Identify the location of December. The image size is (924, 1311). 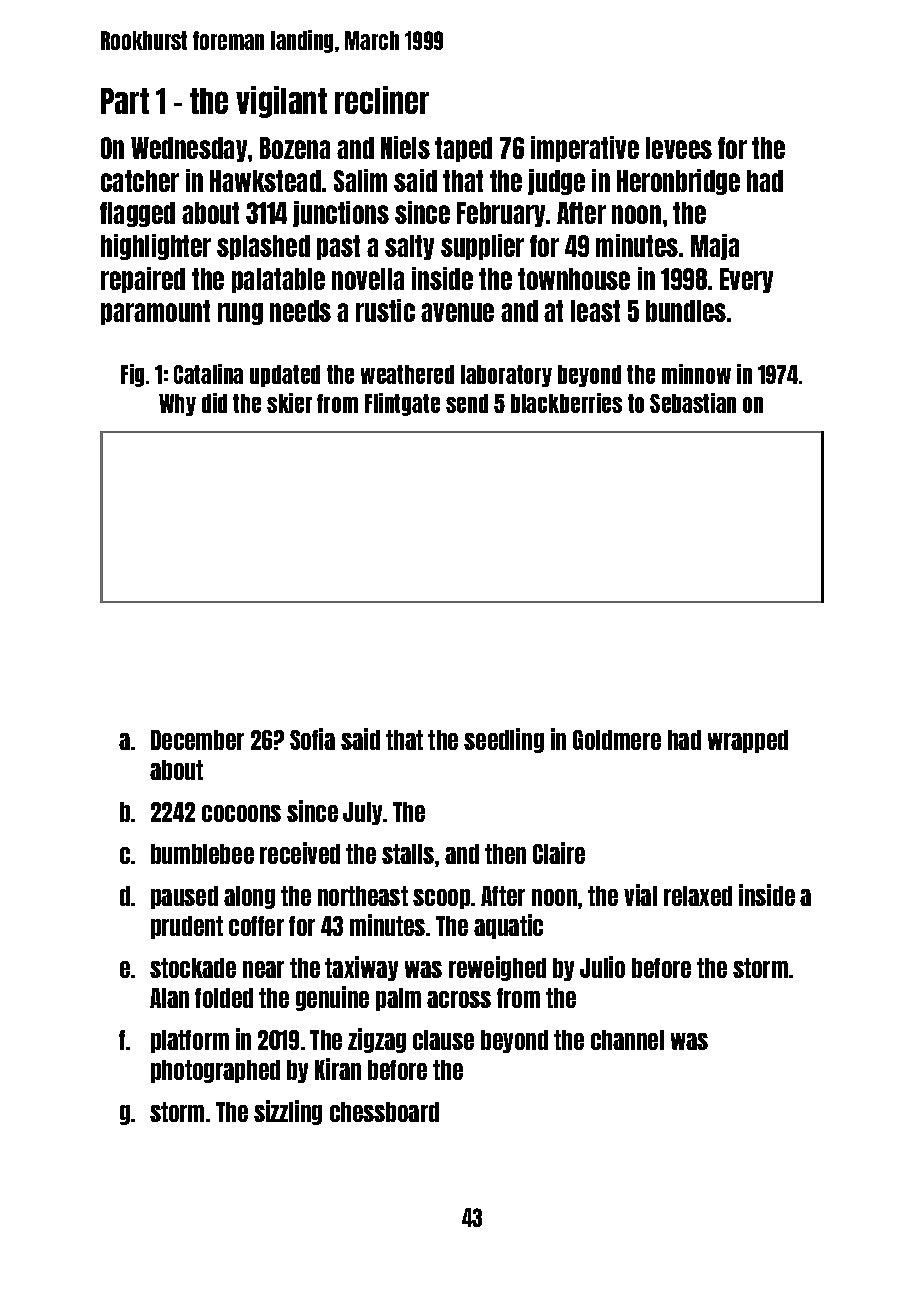
(197, 740).
